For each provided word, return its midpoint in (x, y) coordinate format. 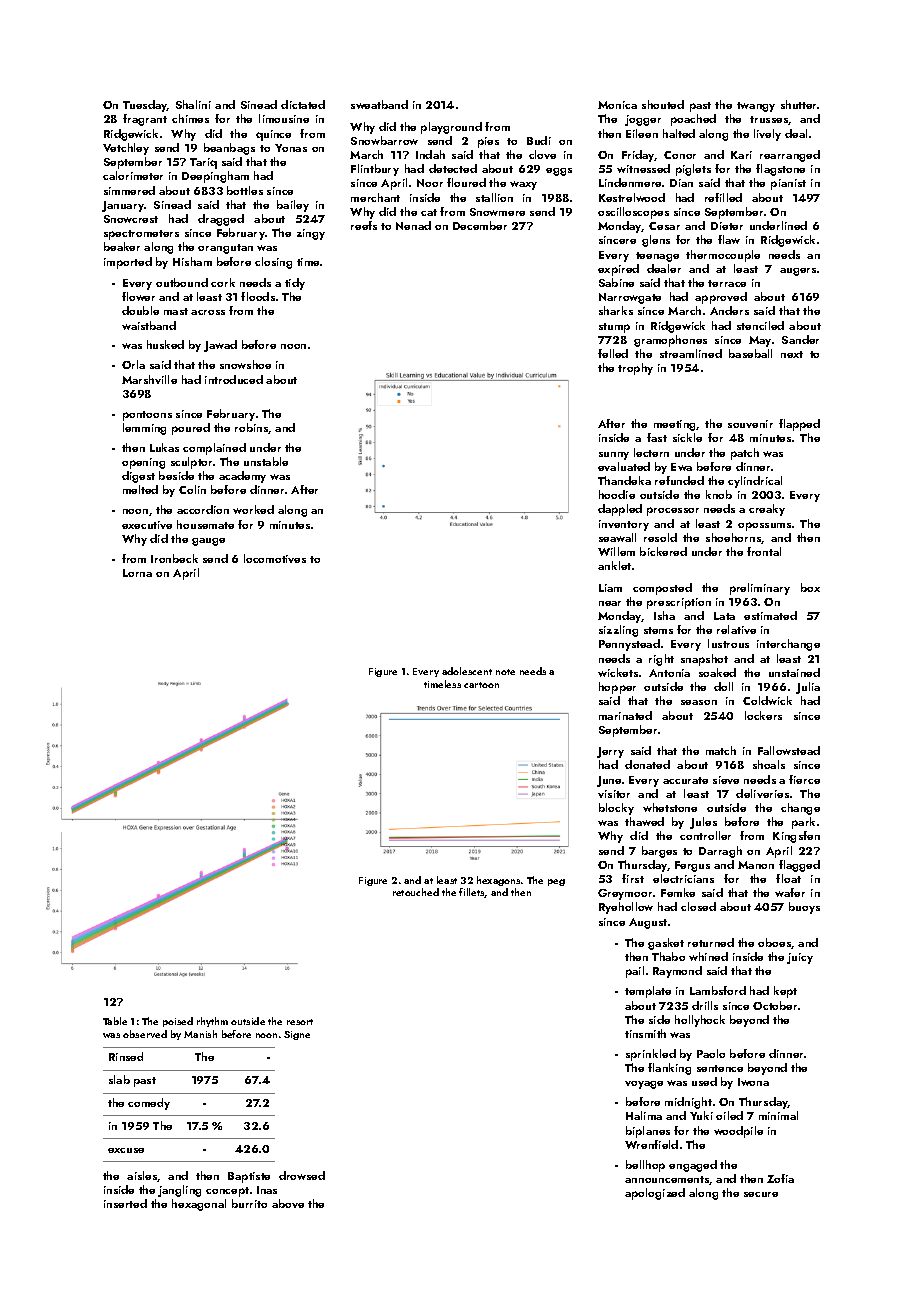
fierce (804, 779)
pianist (788, 184)
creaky (767, 510)
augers (798, 272)
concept (227, 1192)
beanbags (229, 149)
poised (178, 1022)
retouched (416, 892)
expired (618, 270)
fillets (472, 893)
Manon (756, 865)
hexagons (498, 881)
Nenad (413, 225)
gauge (208, 542)
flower (138, 296)
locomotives (275, 558)
